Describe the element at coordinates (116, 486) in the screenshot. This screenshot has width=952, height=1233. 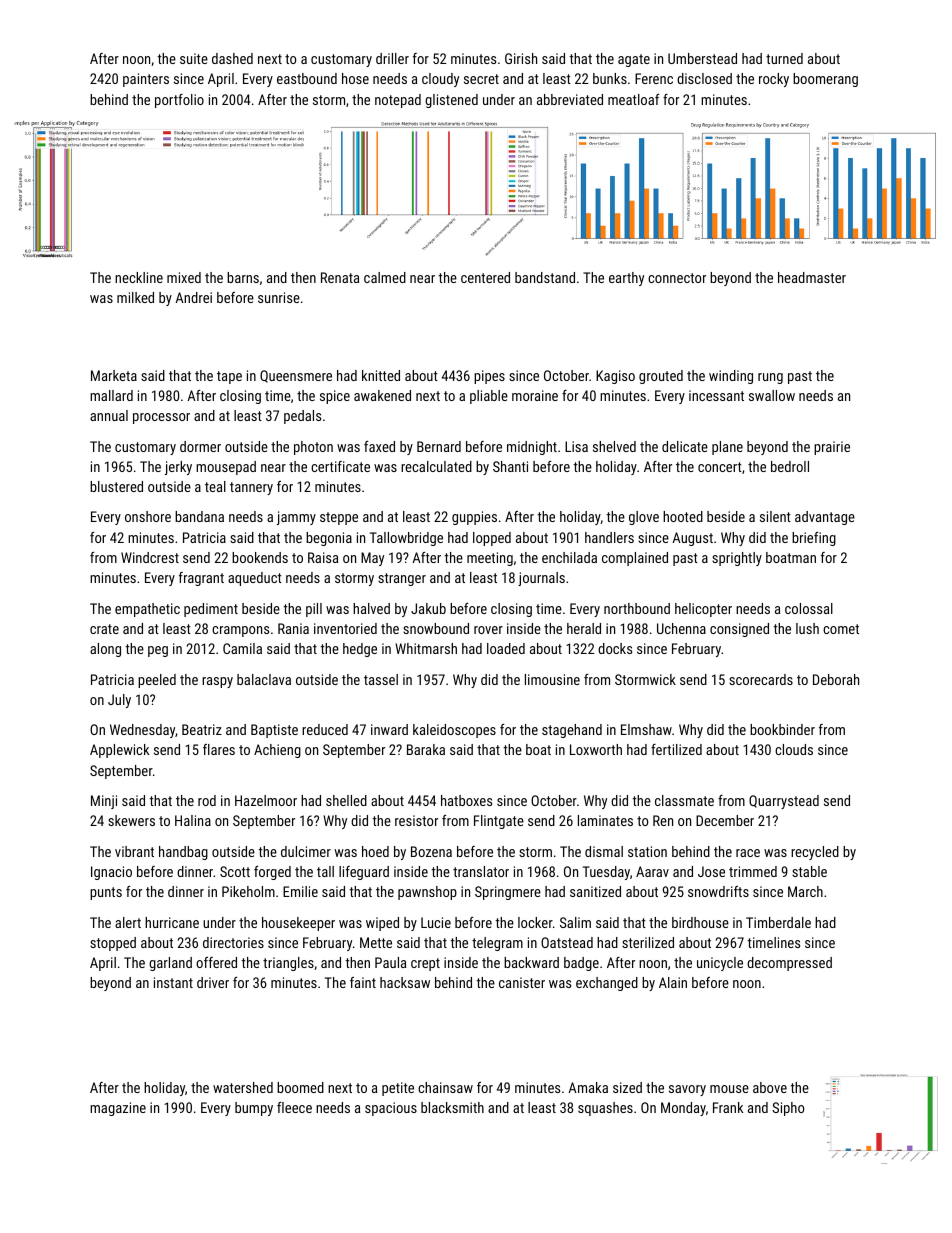
I see `blustered` at that location.
